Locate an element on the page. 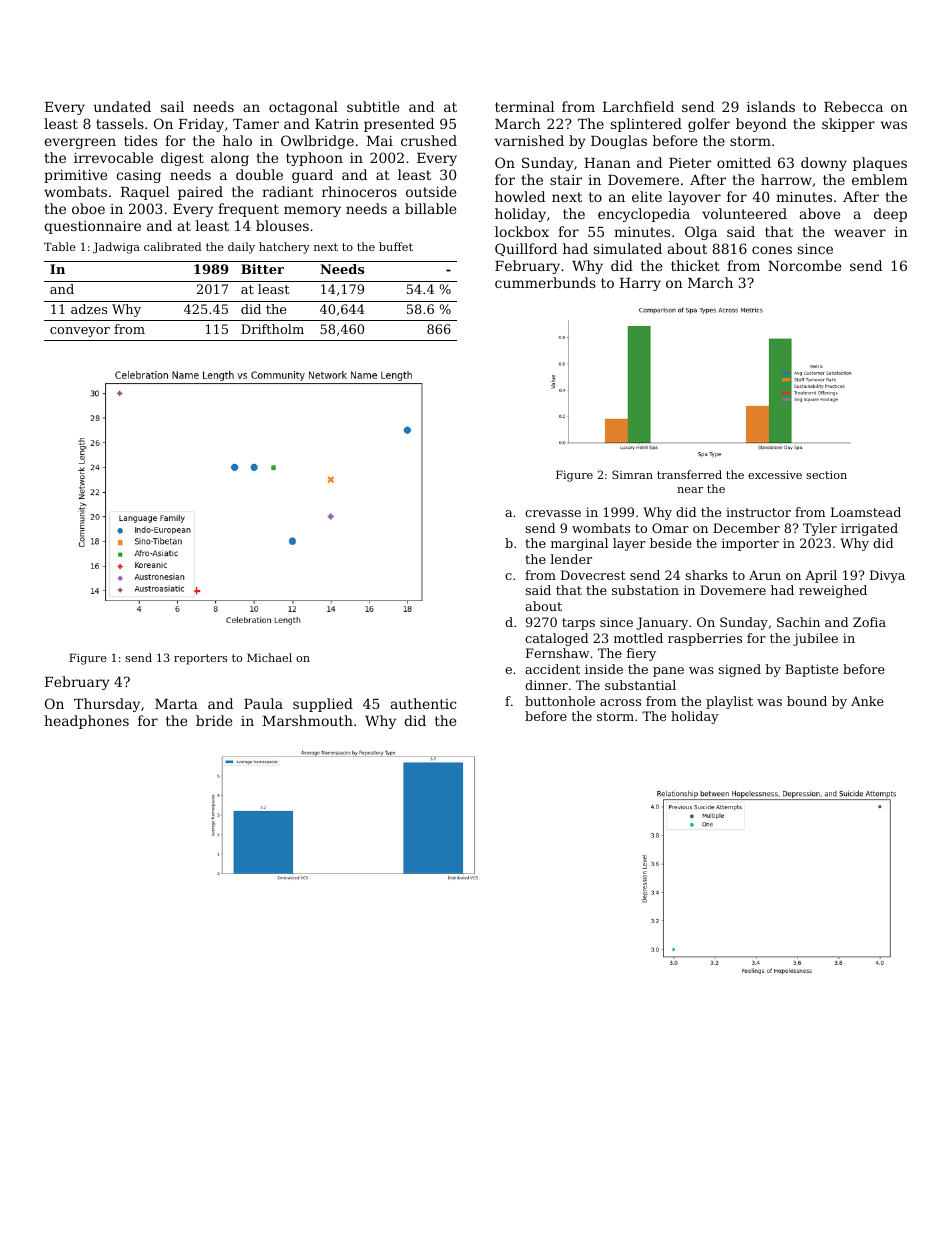  Larchfield is located at coordinates (638, 106).
